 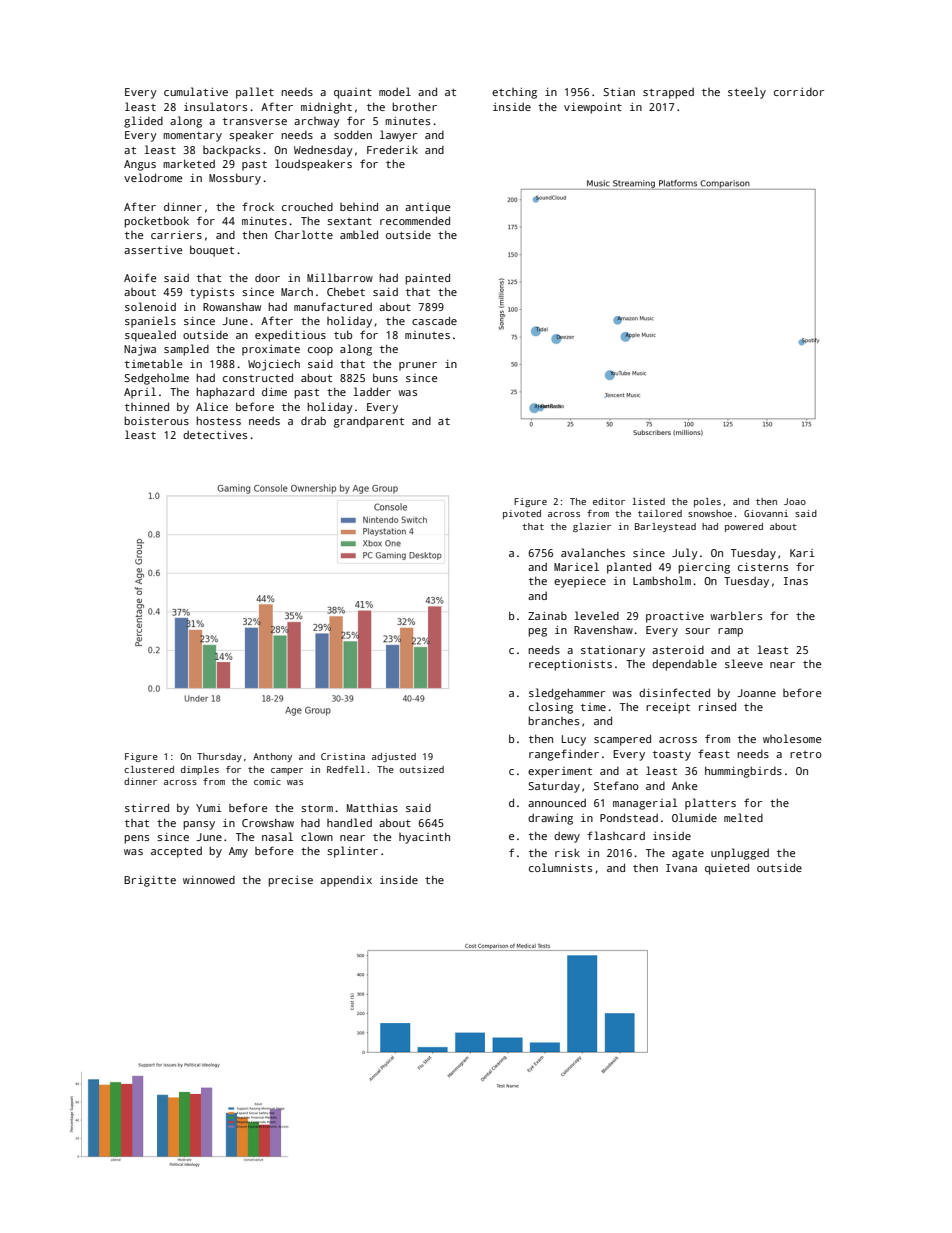 I want to click on editor, so click(x=609, y=501).
